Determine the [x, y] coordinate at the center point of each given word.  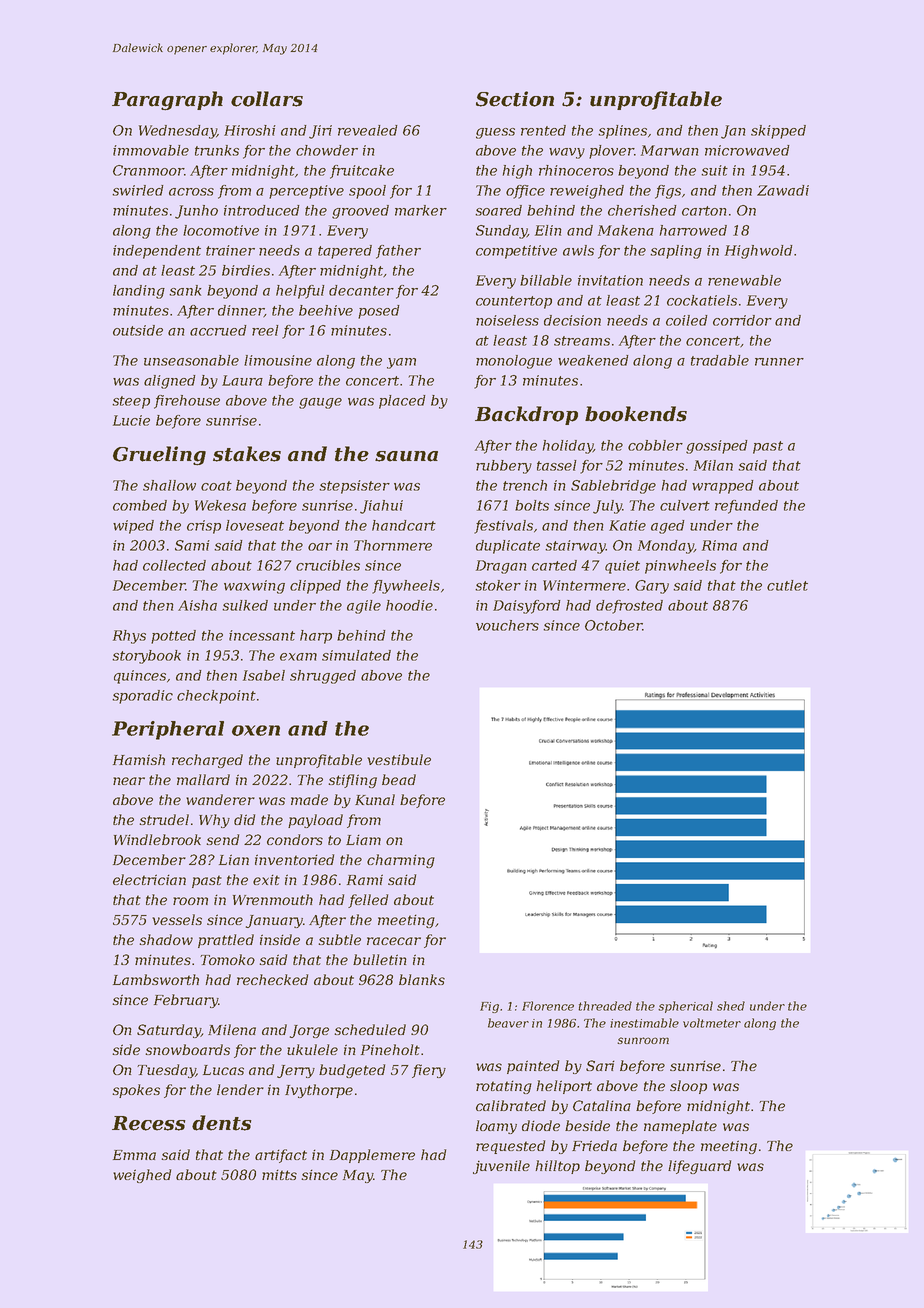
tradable [720, 360]
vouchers [507, 625]
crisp [204, 527]
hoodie [409, 605]
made [309, 799]
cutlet [787, 585]
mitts [279, 1174]
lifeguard [699, 1167]
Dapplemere [372, 1156]
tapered [345, 252]
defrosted [629, 607]
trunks [217, 150]
